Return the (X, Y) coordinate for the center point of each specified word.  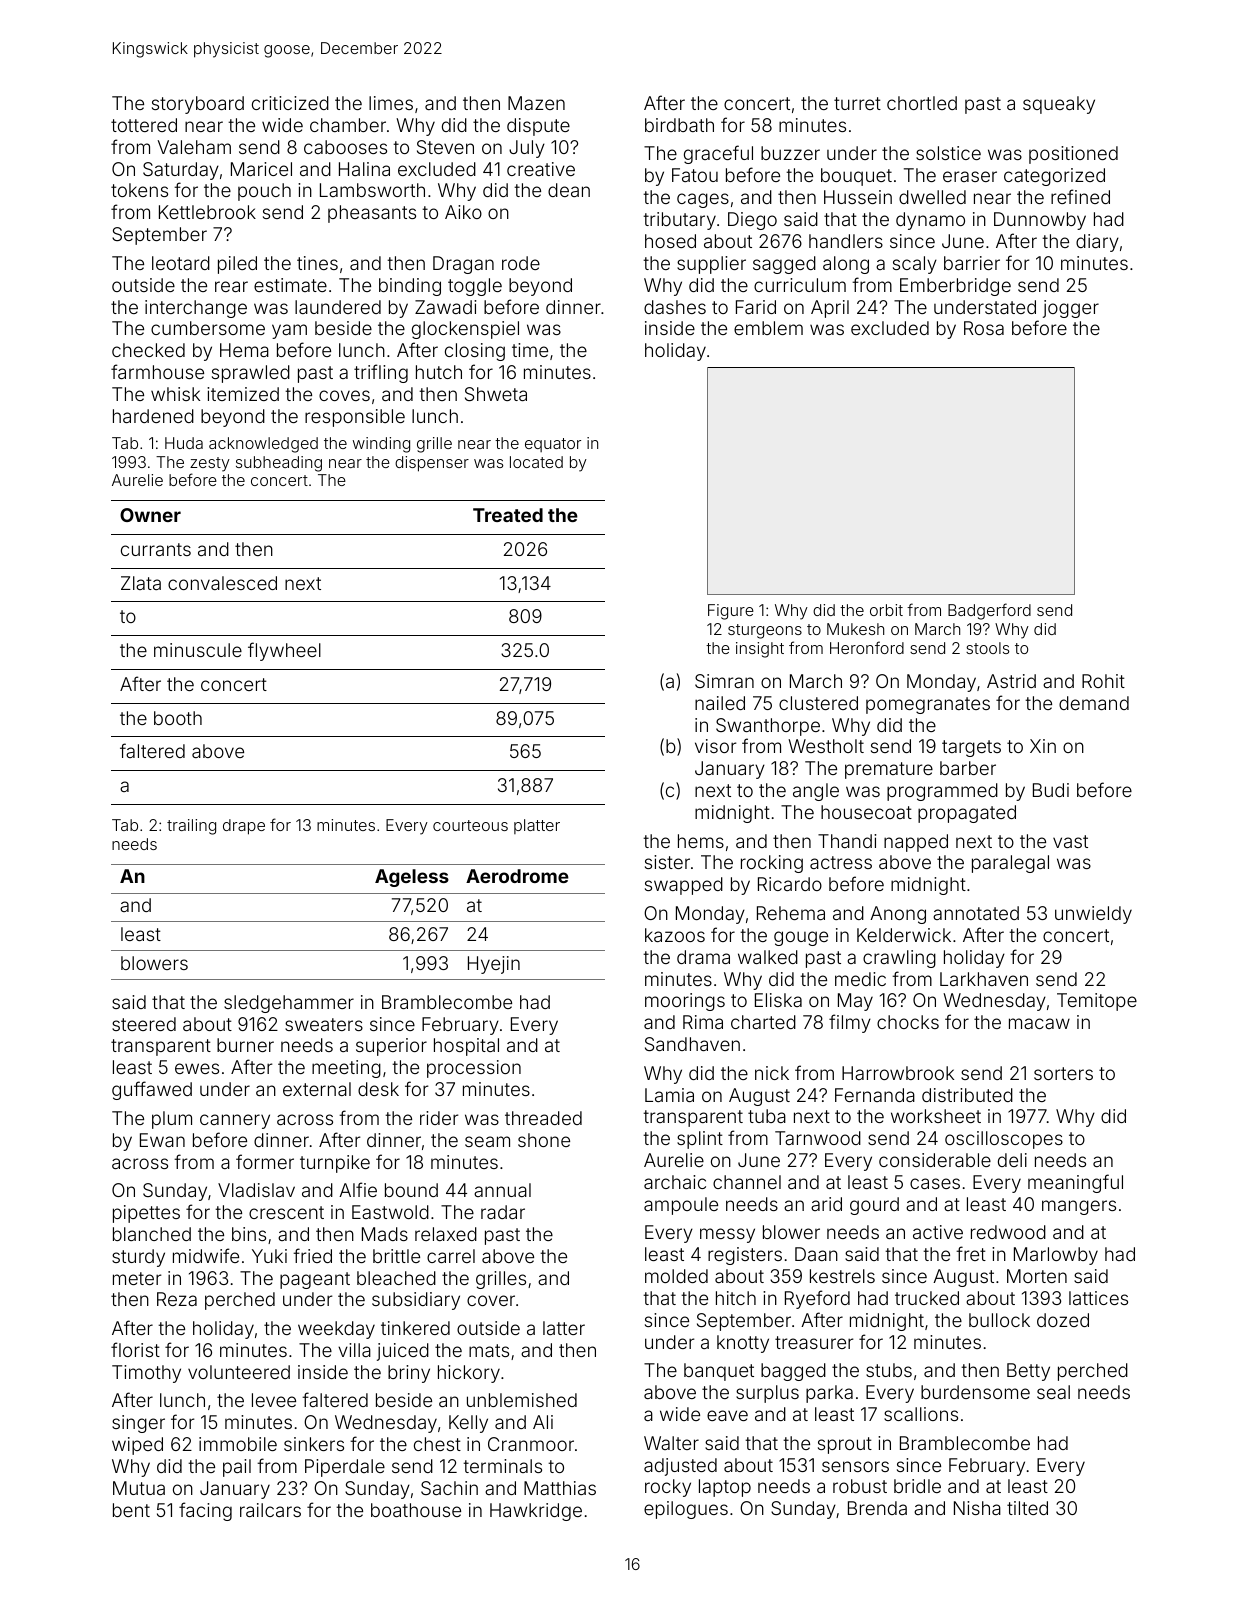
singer (138, 1424)
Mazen (536, 103)
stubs (889, 1370)
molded (676, 1276)
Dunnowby (1040, 221)
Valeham (194, 147)
